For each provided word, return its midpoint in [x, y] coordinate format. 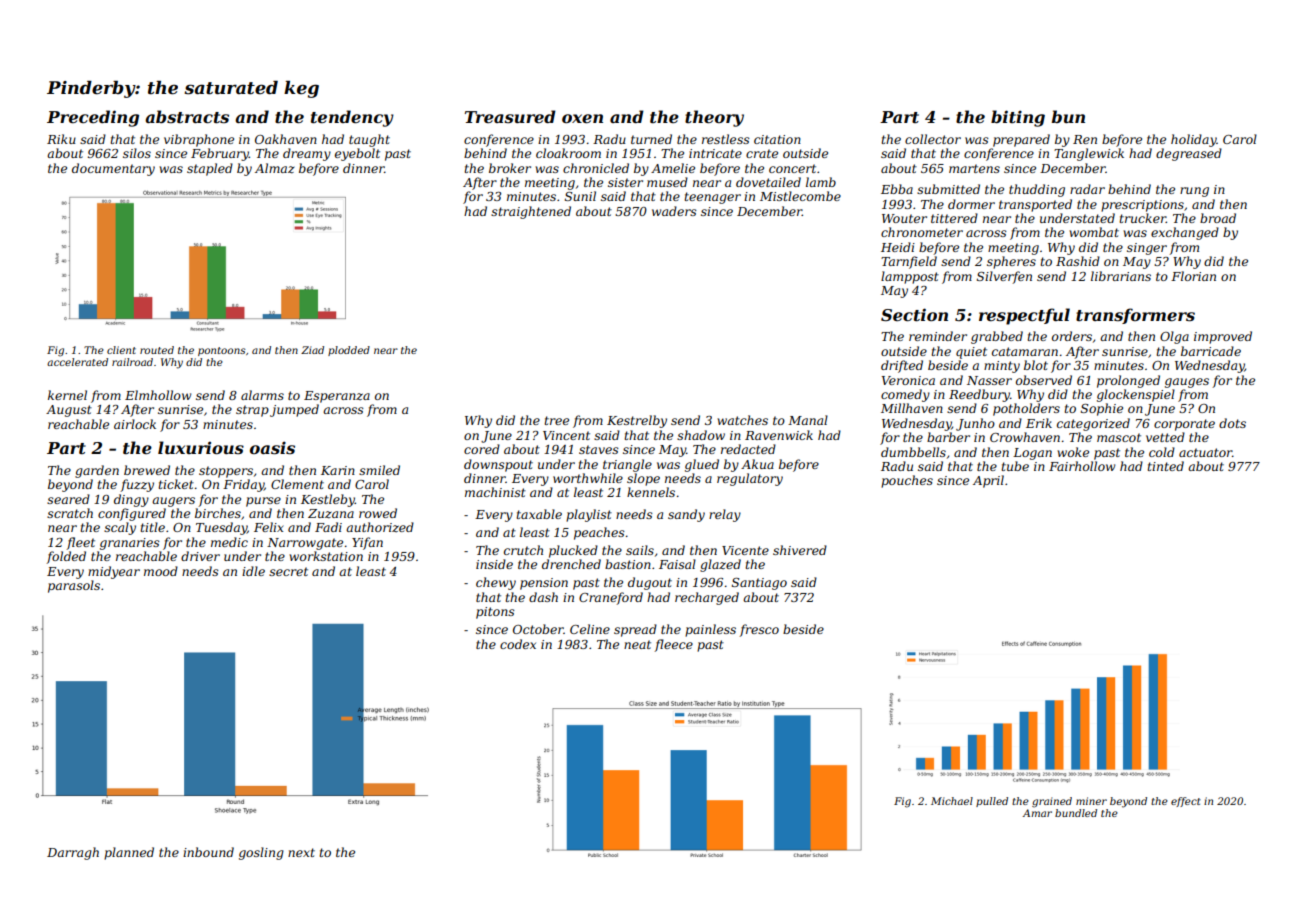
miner [1091, 801]
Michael [952, 801]
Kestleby [328, 500]
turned [651, 139]
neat [637, 644]
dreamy [307, 154]
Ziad [312, 350]
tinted [1166, 466]
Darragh [73, 853]
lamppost [910, 277]
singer [1147, 249]
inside [494, 564]
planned [129, 853]
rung [1194, 192]
